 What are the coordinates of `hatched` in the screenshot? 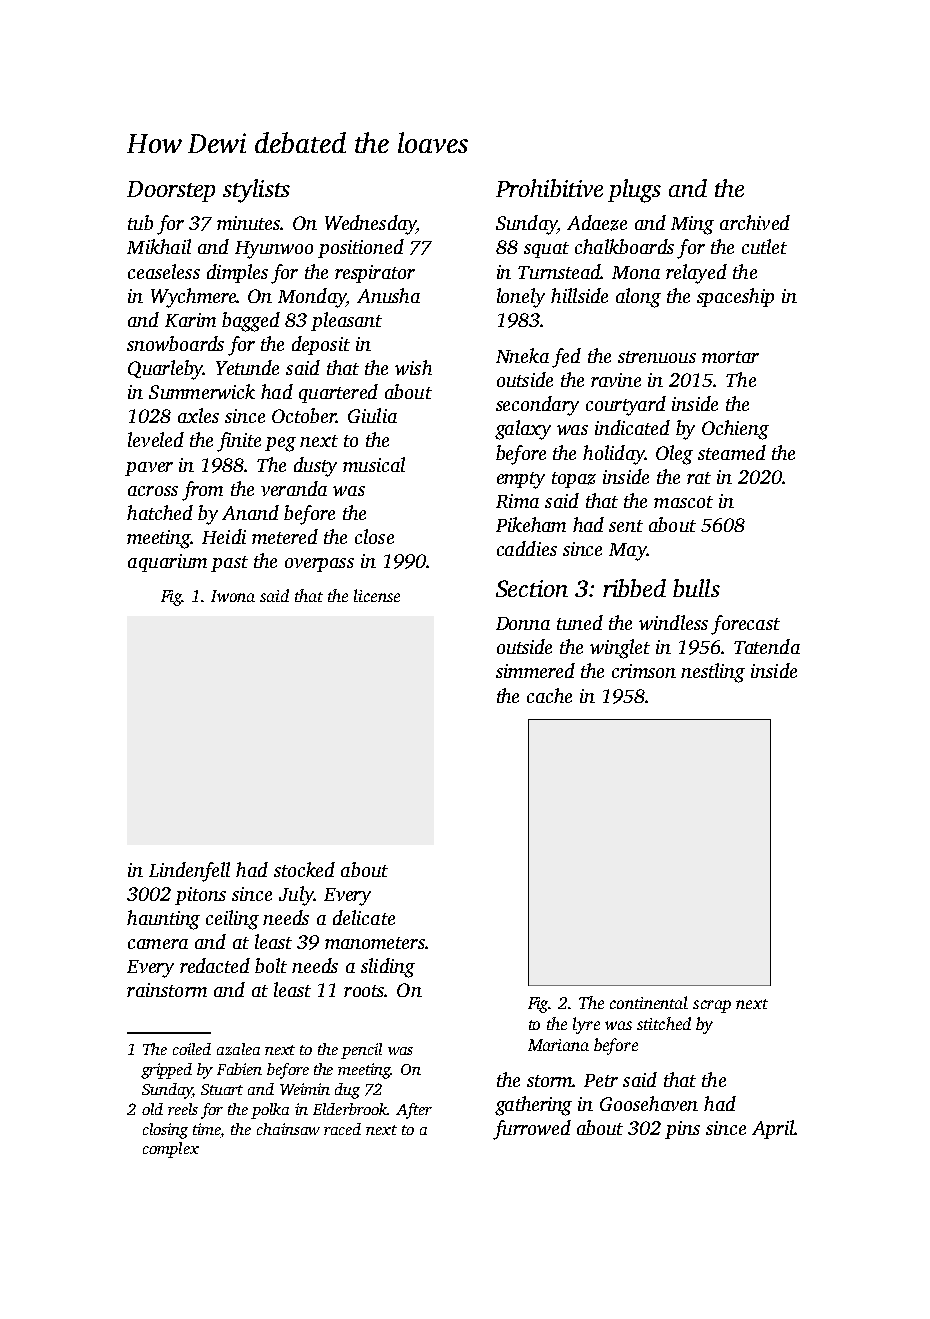 It's located at (160, 512).
